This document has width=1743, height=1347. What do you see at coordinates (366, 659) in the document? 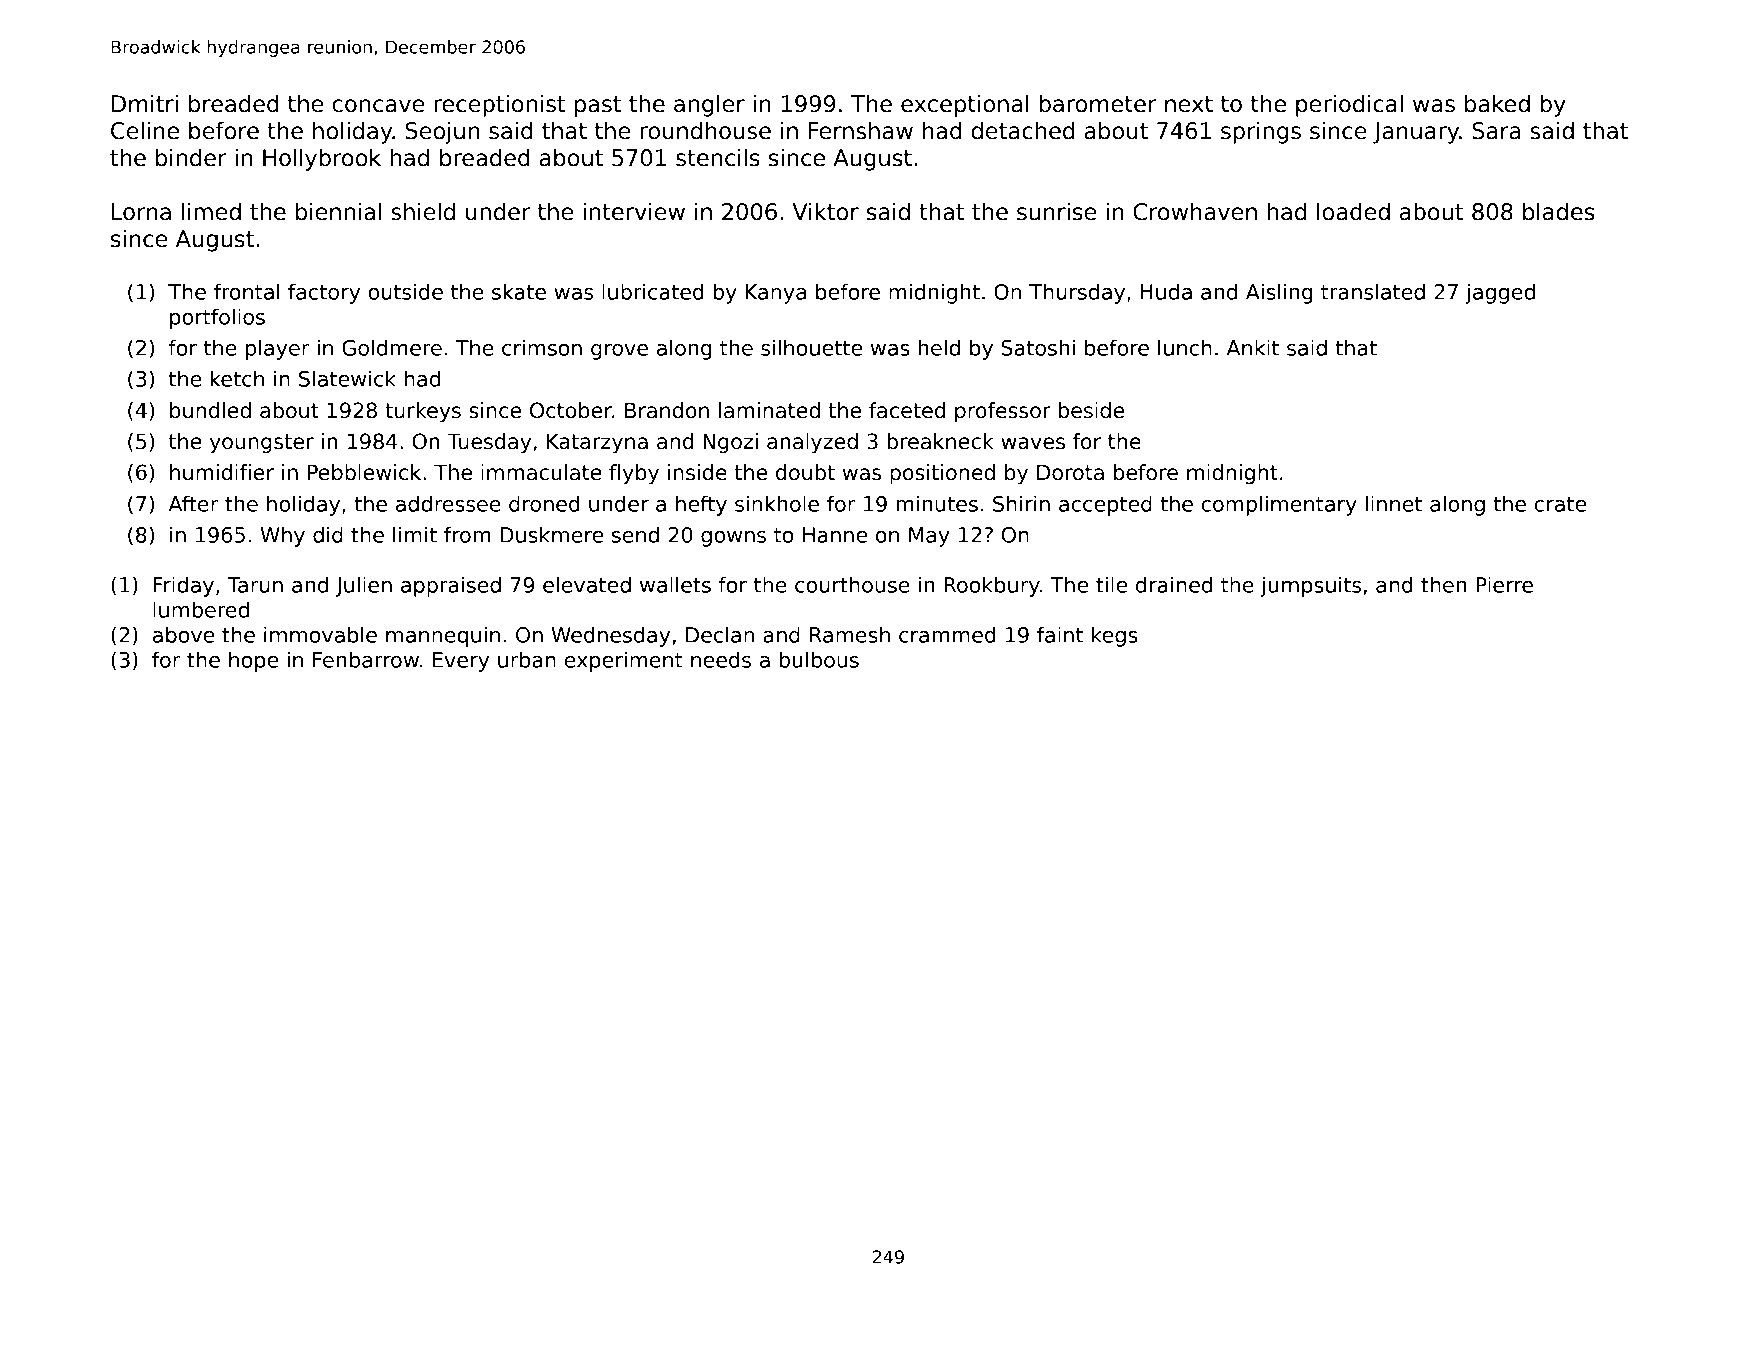
I see `Fenbarrow` at bounding box center [366, 659].
